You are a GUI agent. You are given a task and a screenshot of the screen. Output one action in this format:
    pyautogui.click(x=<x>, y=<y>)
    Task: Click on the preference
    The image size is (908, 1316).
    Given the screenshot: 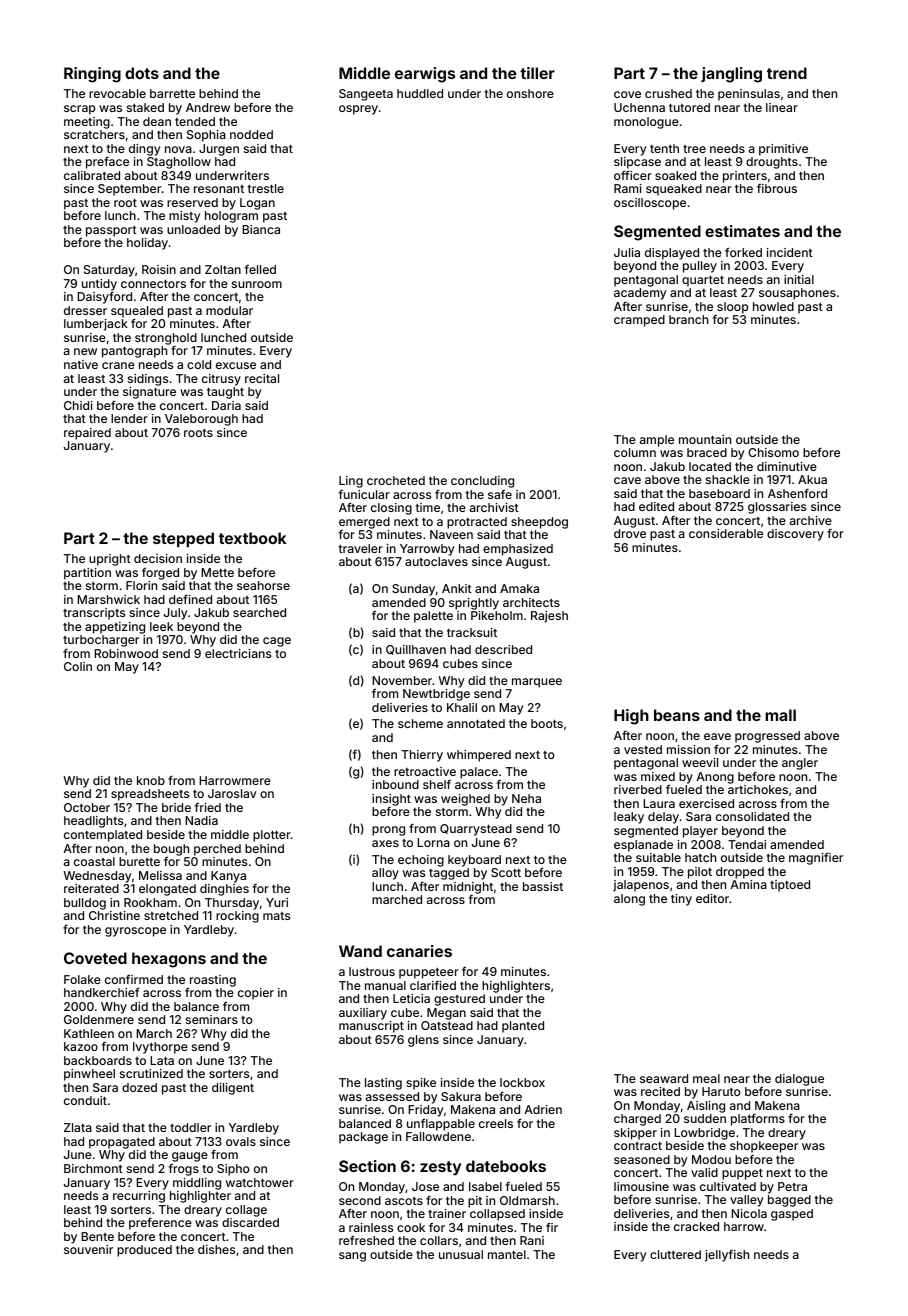 What is the action you would take?
    pyautogui.click(x=160, y=1223)
